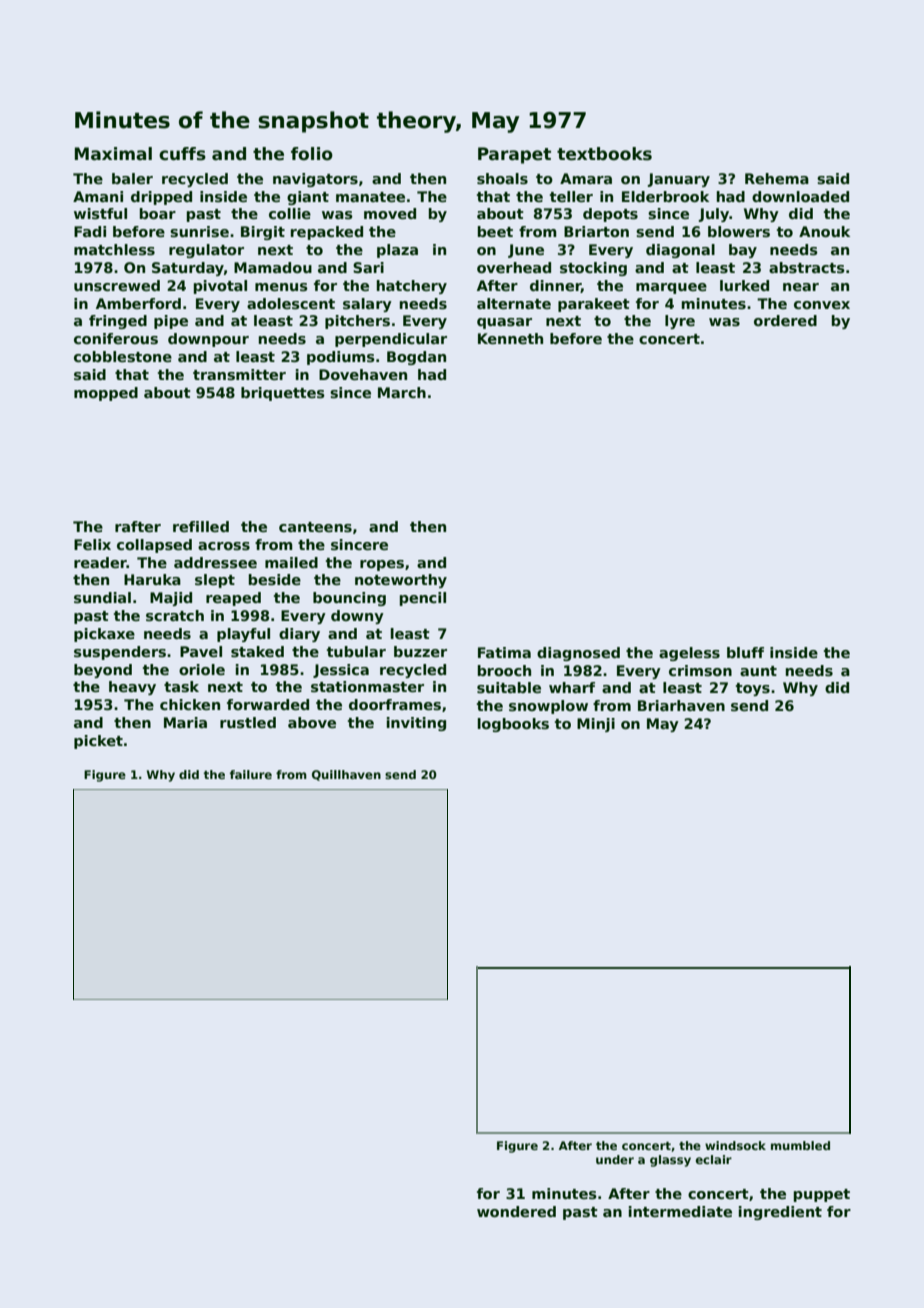 Image resolution: width=924 pixels, height=1308 pixels. I want to click on bluff, so click(745, 652).
